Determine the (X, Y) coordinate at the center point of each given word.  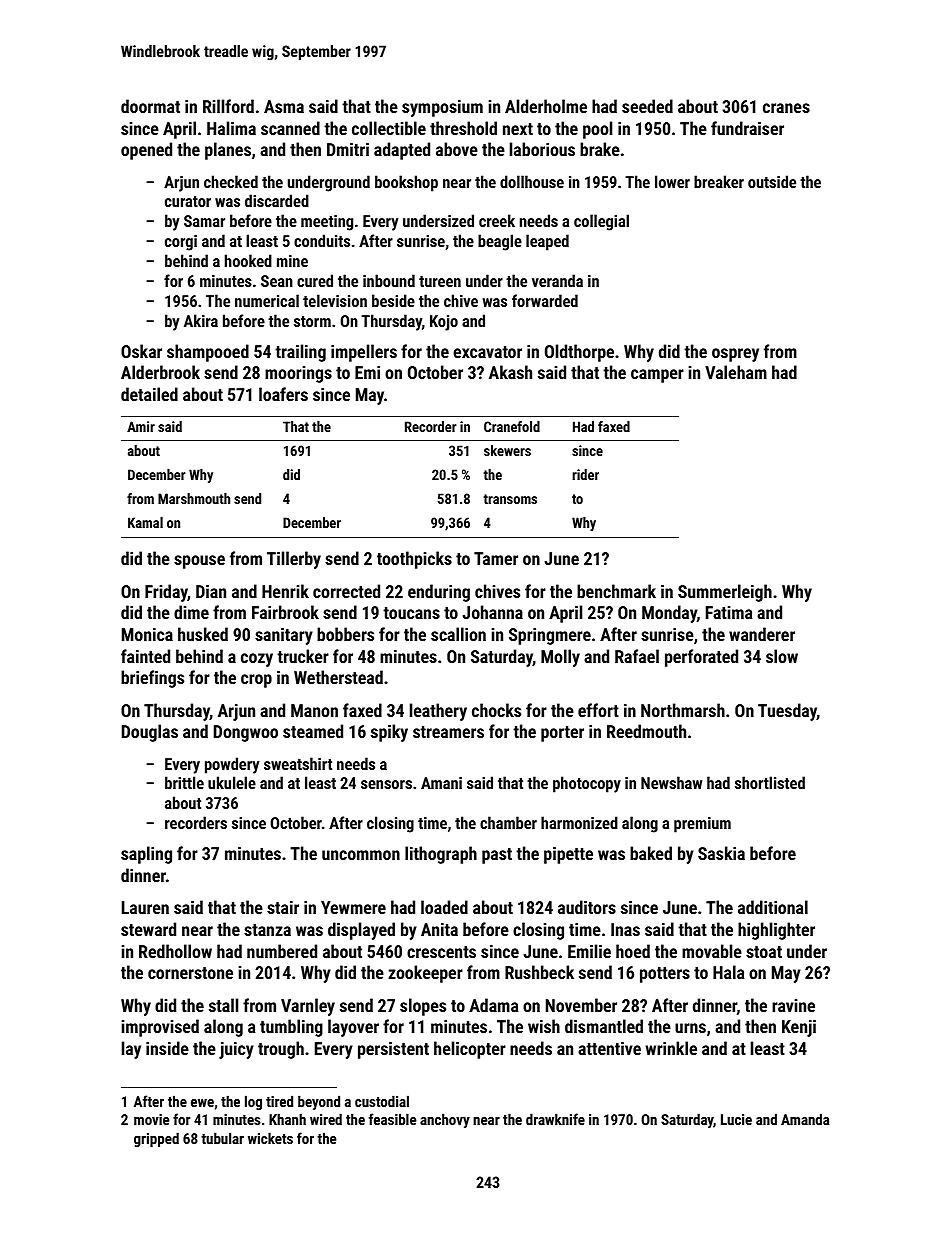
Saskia (721, 853)
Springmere (550, 636)
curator (188, 201)
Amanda (805, 1119)
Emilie (589, 951)
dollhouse (532, 181)
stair (283, 907)
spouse (199, 562)
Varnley (308, 1007)
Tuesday (787, 712)
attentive (609, 1048)
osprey (735, 355)
